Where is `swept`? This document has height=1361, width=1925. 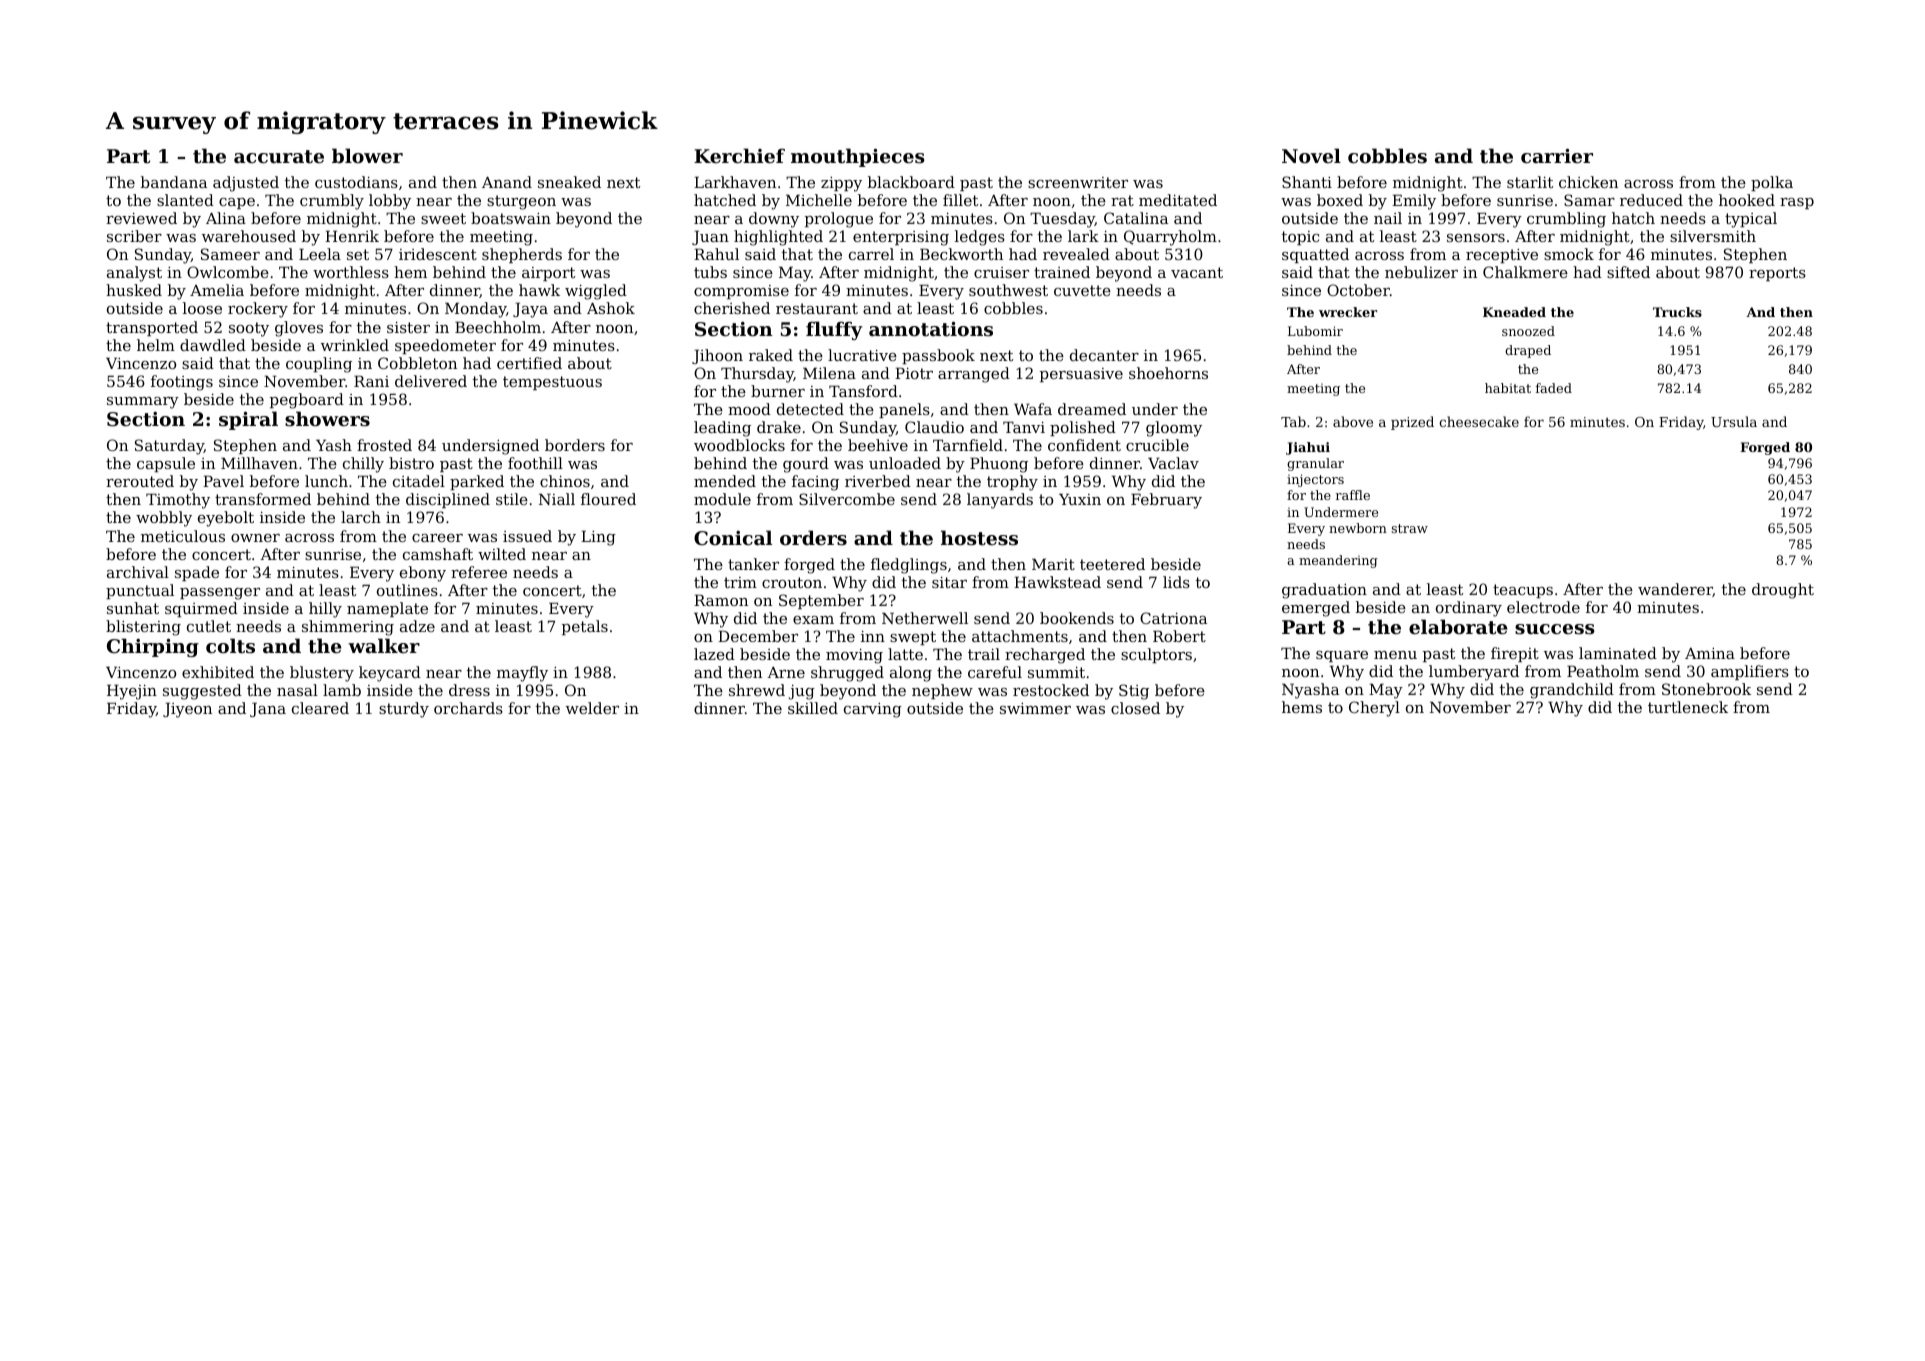
swept is located at coordinates (913, 638).
